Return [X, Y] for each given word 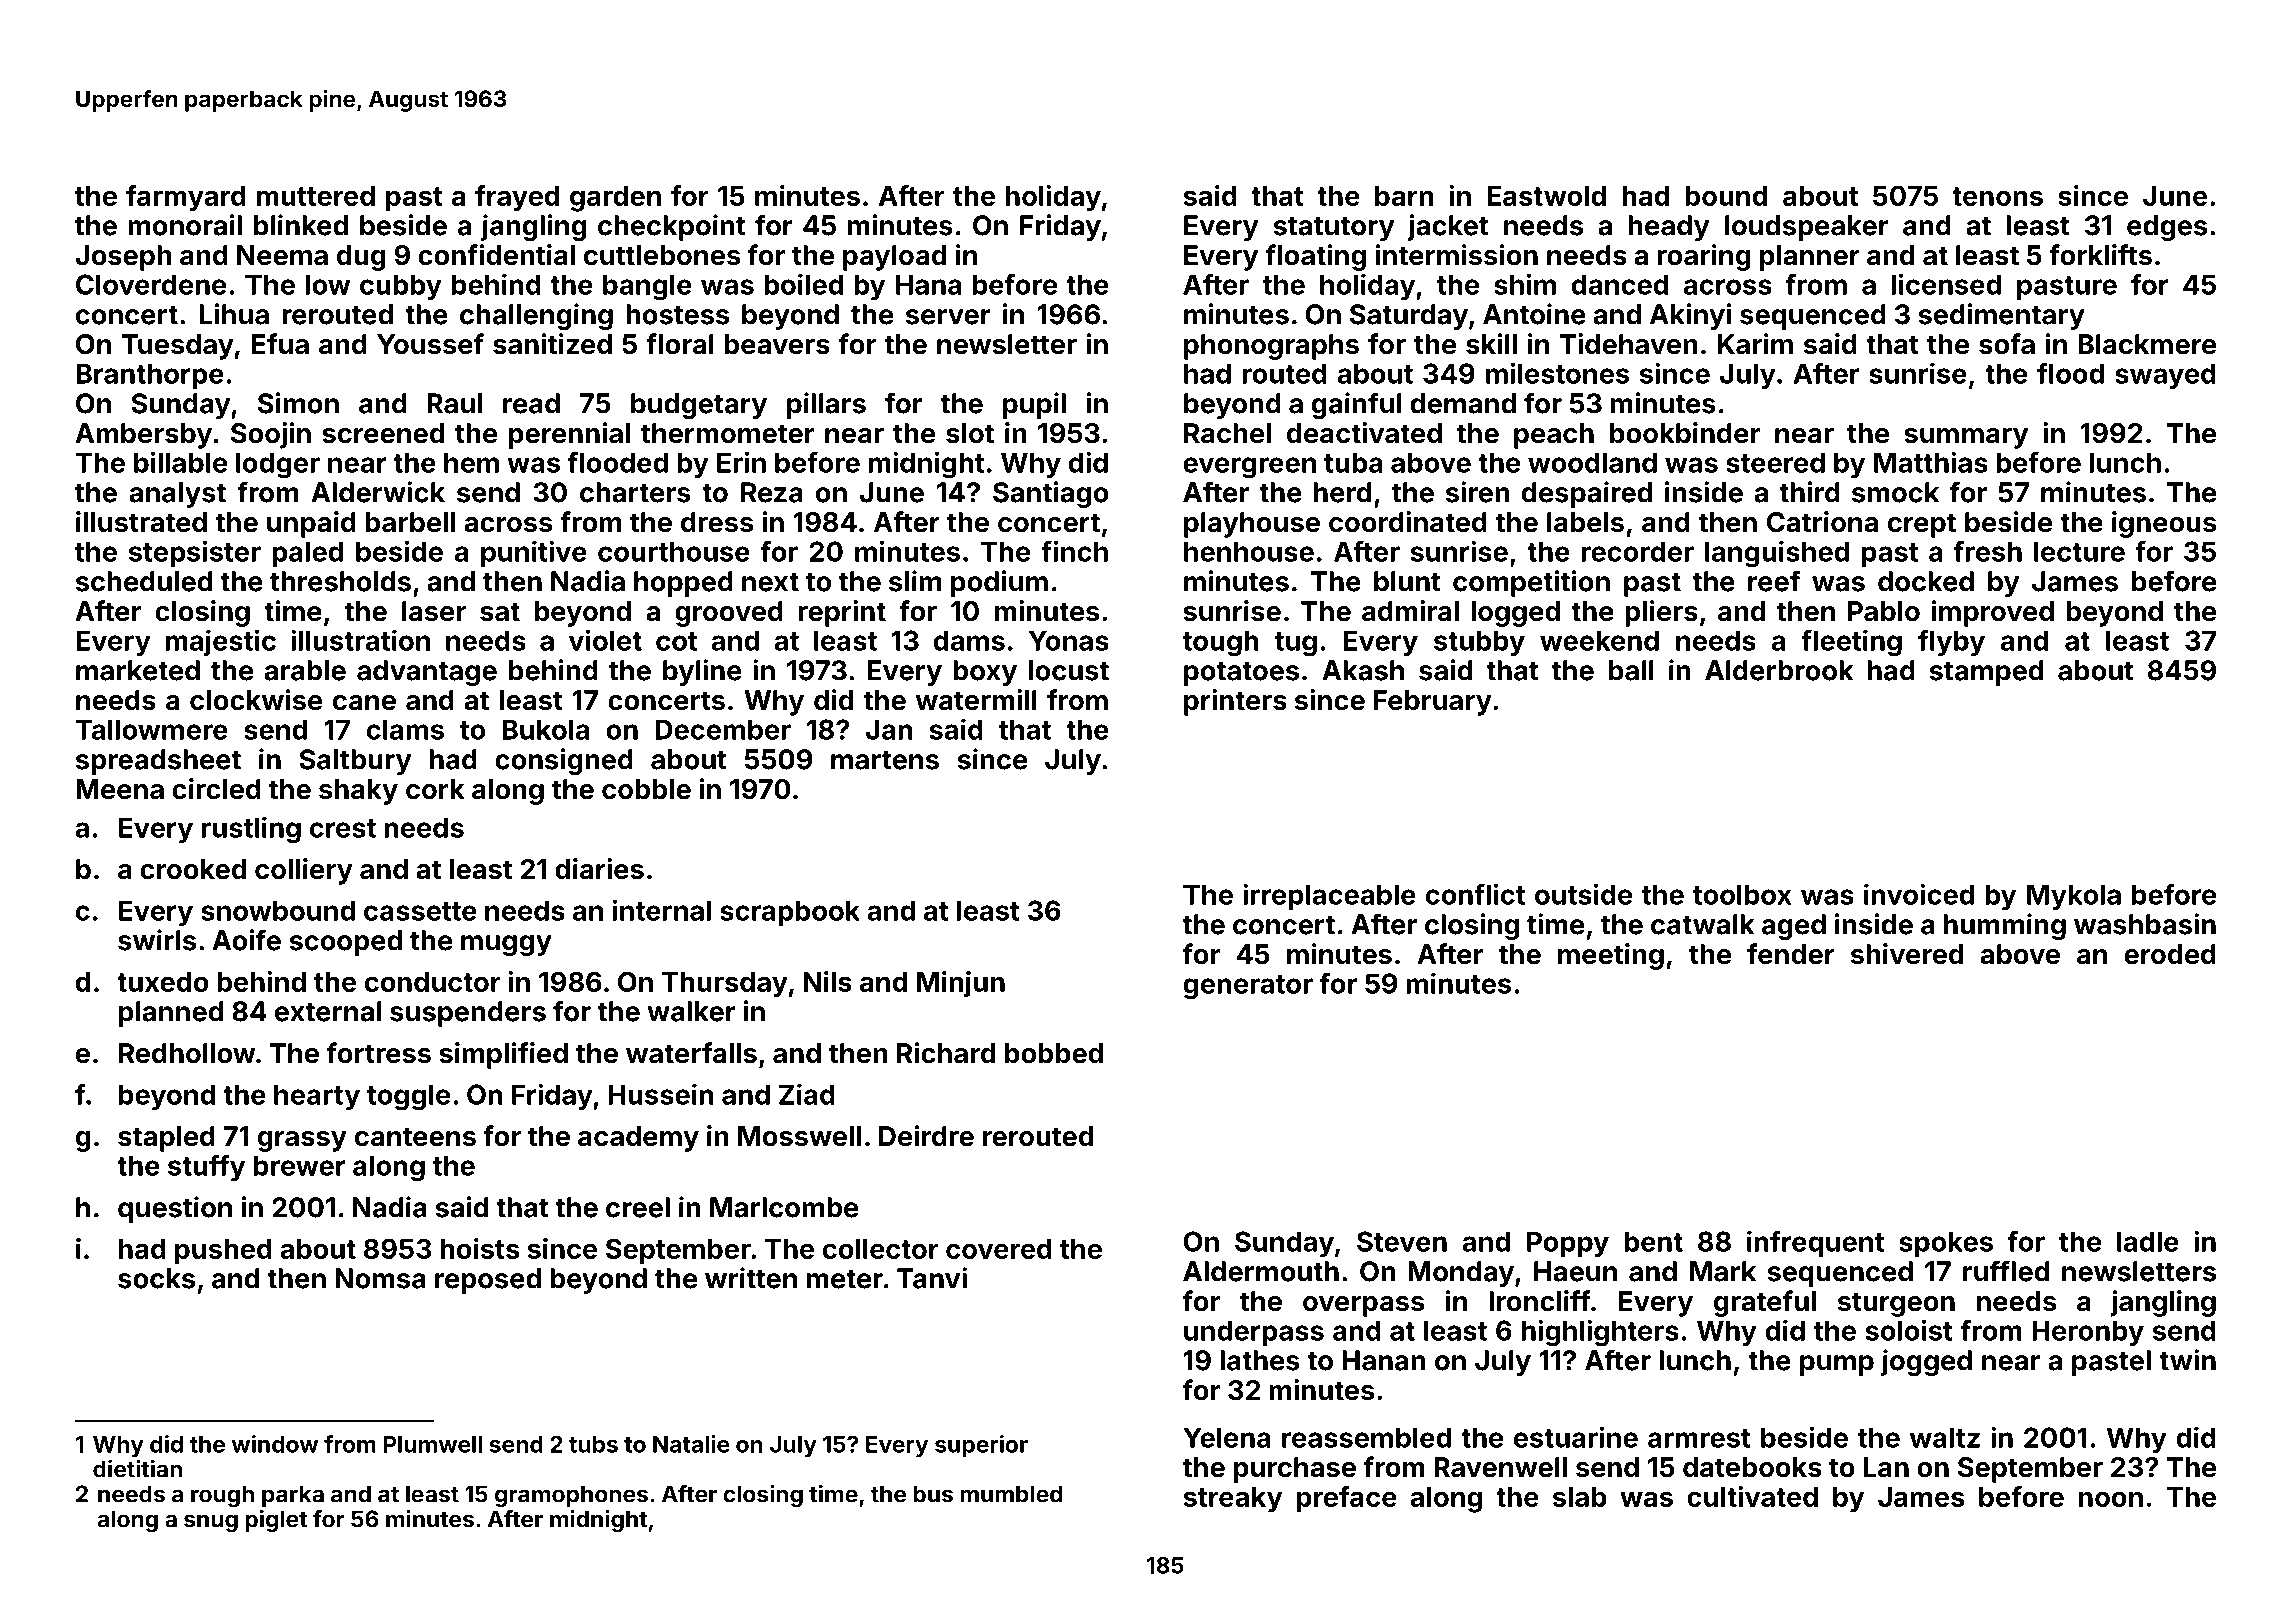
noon [2111, 1499]
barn [1404, 196]
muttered [316, 196]
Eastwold [1546, 196]
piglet [276, 1521]
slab [1580, 1497]
